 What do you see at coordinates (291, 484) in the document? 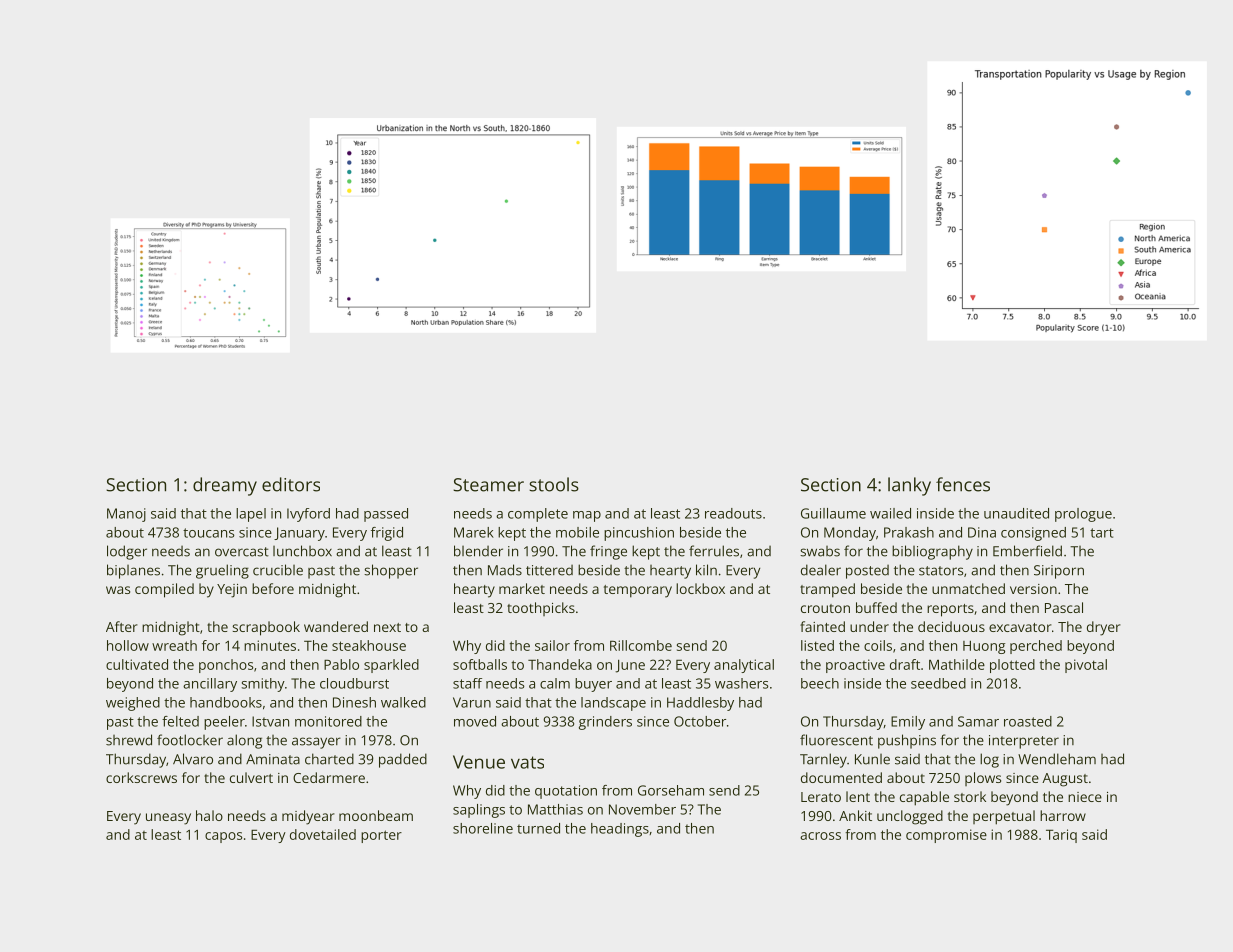
I see `editors` at bounding box center [291, 484].
